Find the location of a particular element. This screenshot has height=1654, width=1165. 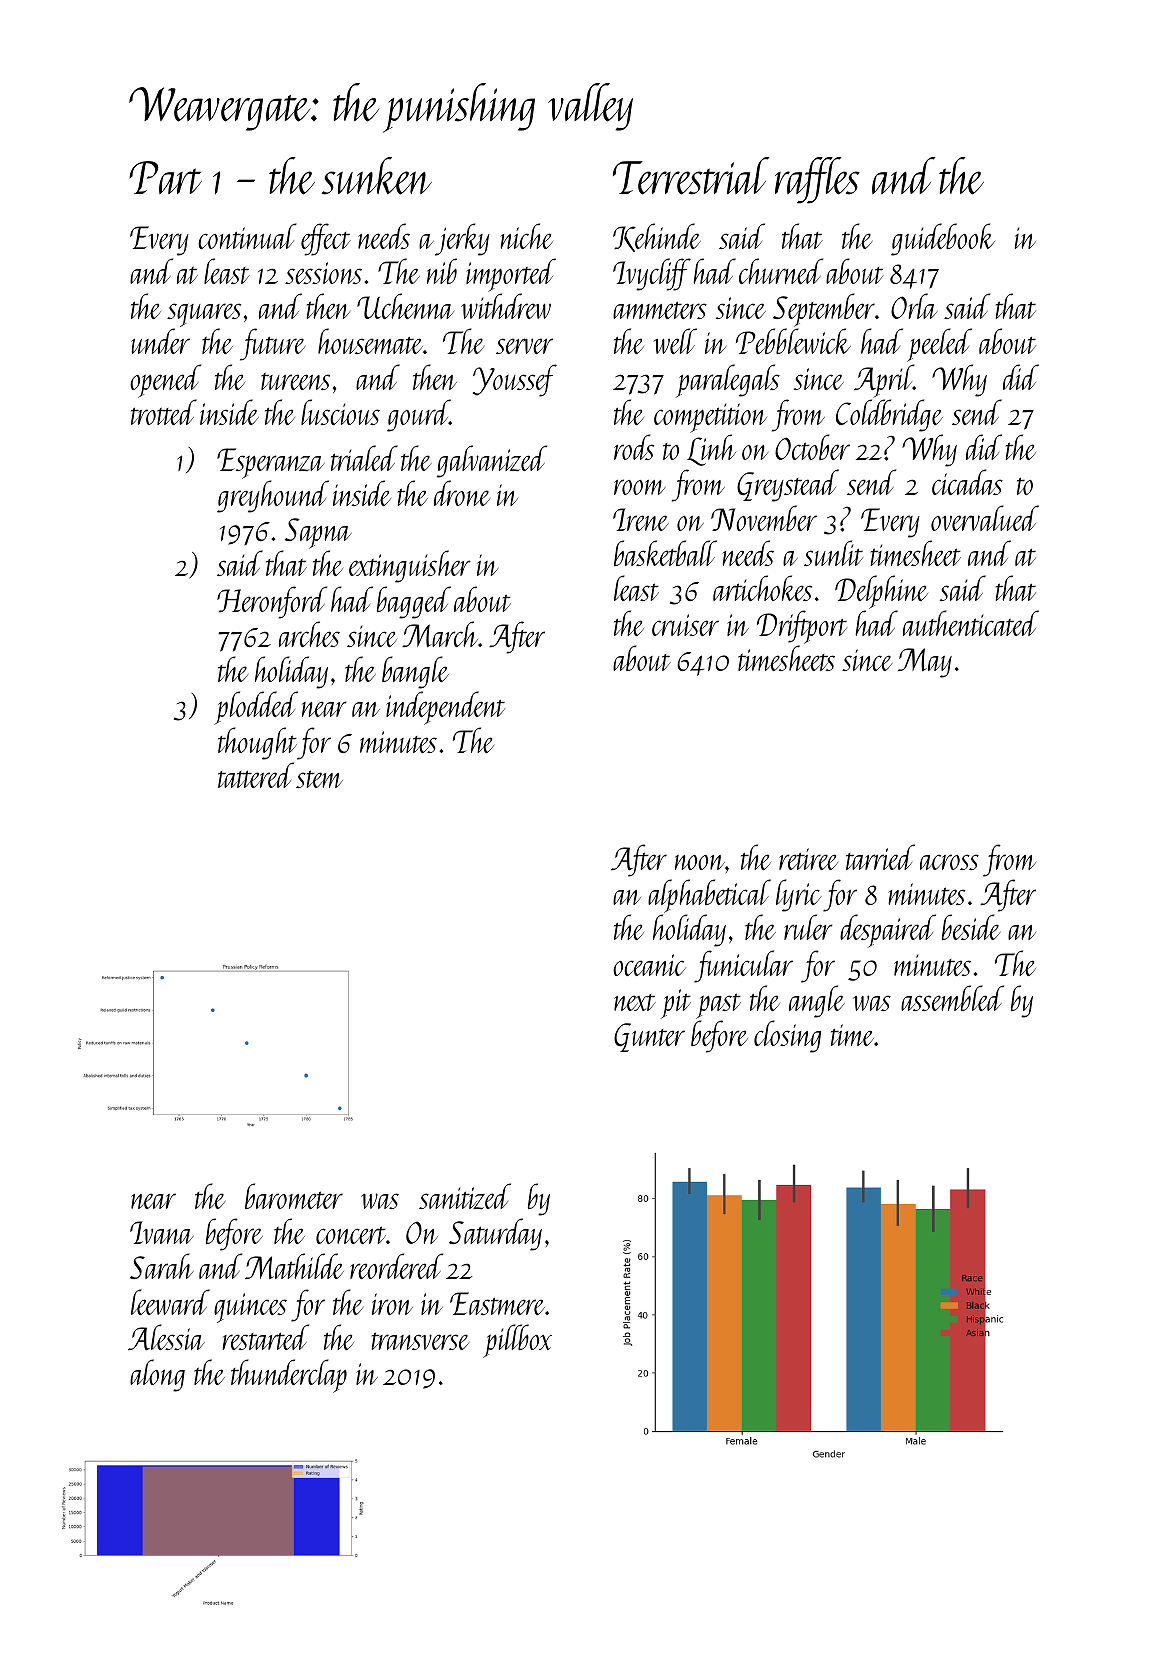

next is located at coordinates (635, 1002).
